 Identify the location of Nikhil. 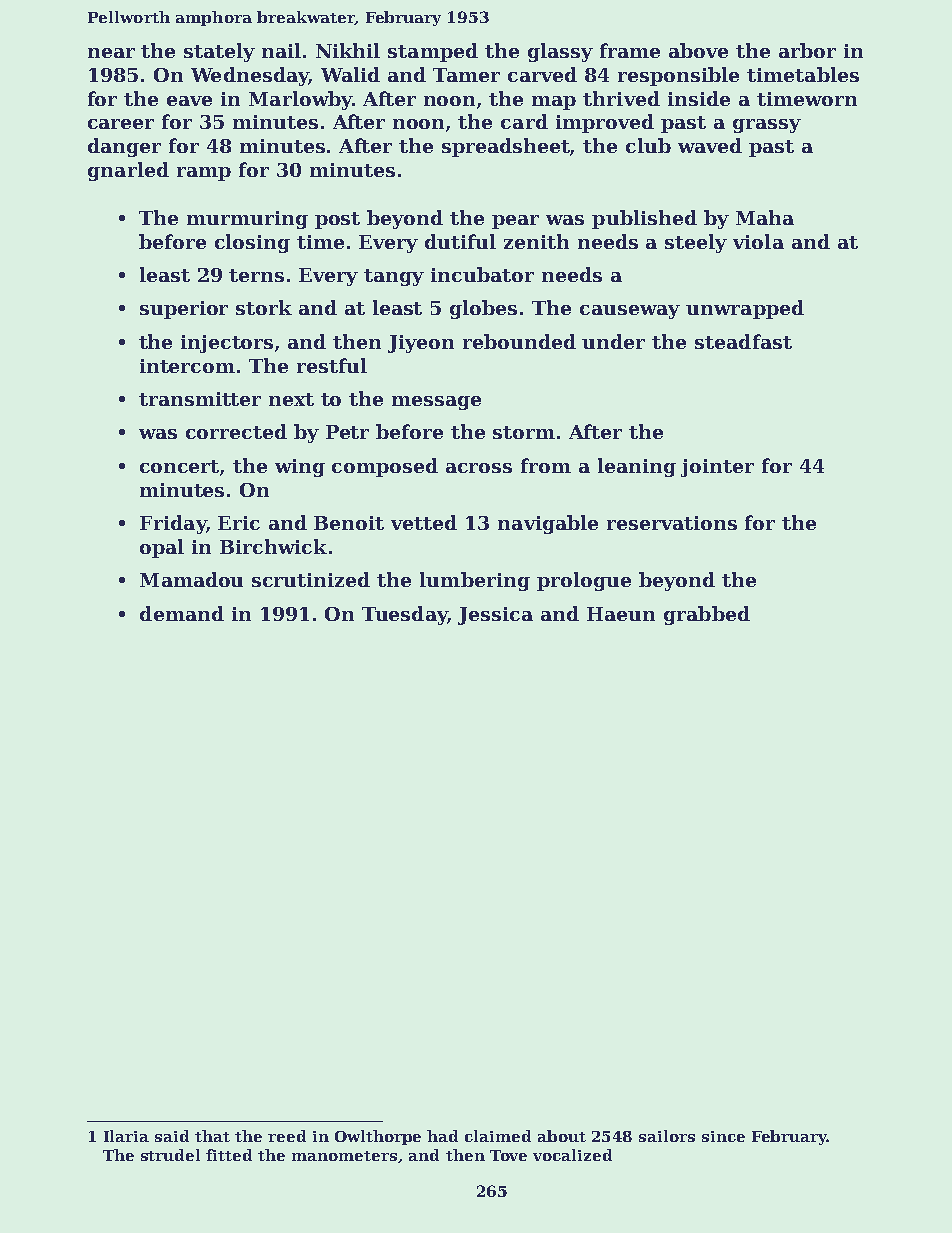
(348, 50).
